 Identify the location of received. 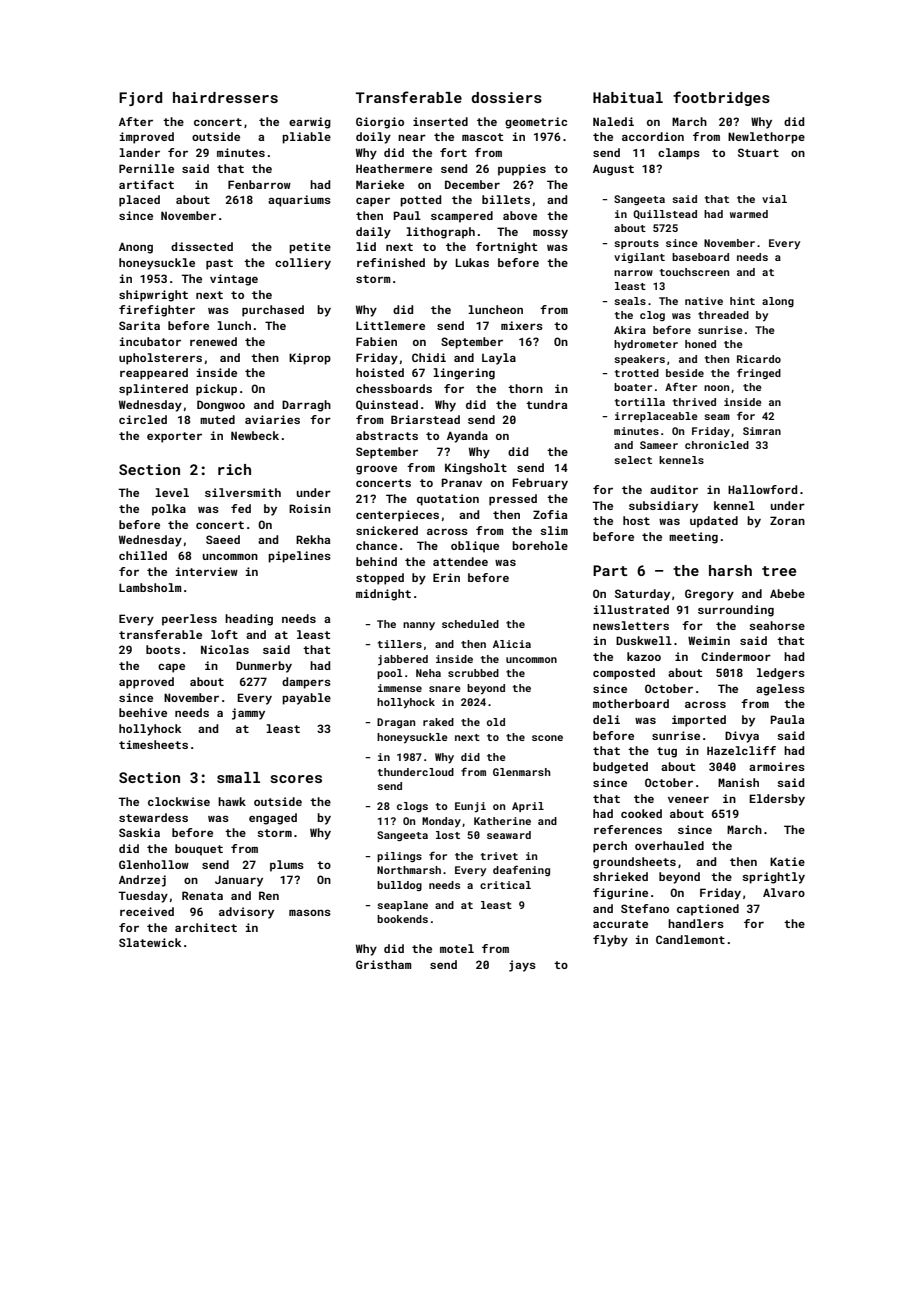
(147, 911).
